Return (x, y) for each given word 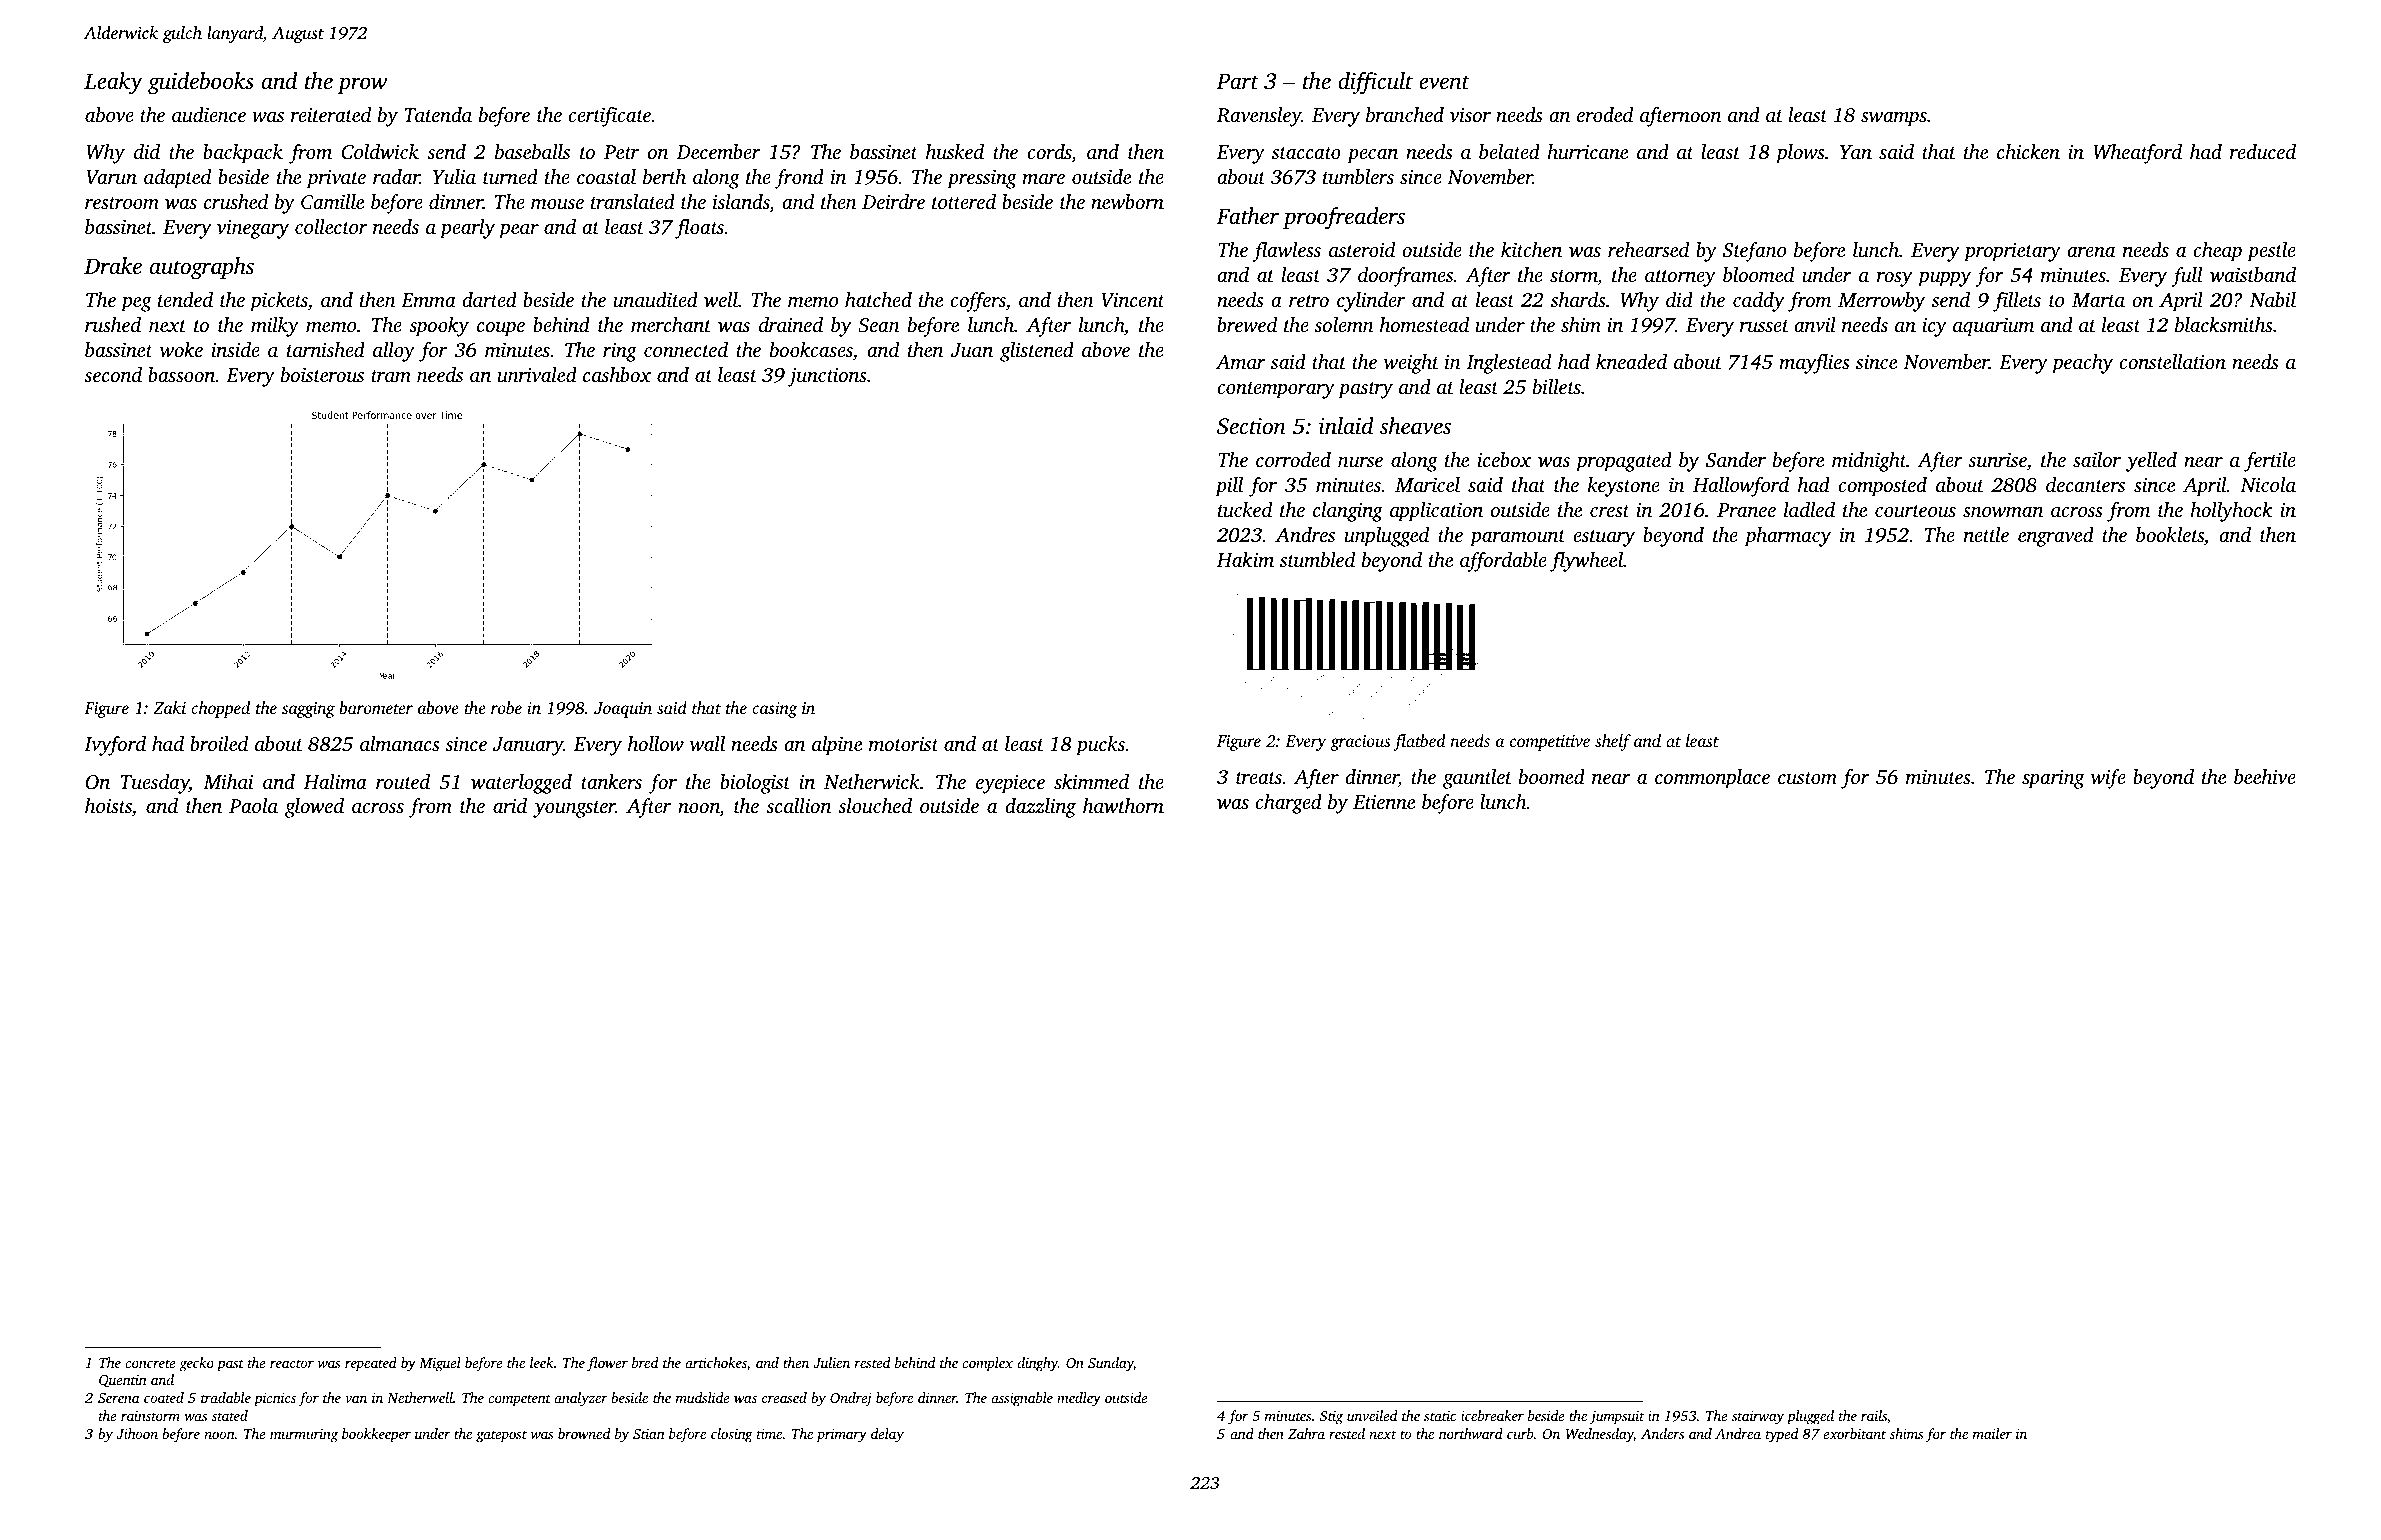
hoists (108, 805)
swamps (1894, 119)
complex (987, 1364)
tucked (1245, 509)
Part (1237, 81)
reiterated (331, 114)
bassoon (181, 374)
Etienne (1384, 802)
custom (1807, 778)
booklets (2170, 534)
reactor (292, 1363)
